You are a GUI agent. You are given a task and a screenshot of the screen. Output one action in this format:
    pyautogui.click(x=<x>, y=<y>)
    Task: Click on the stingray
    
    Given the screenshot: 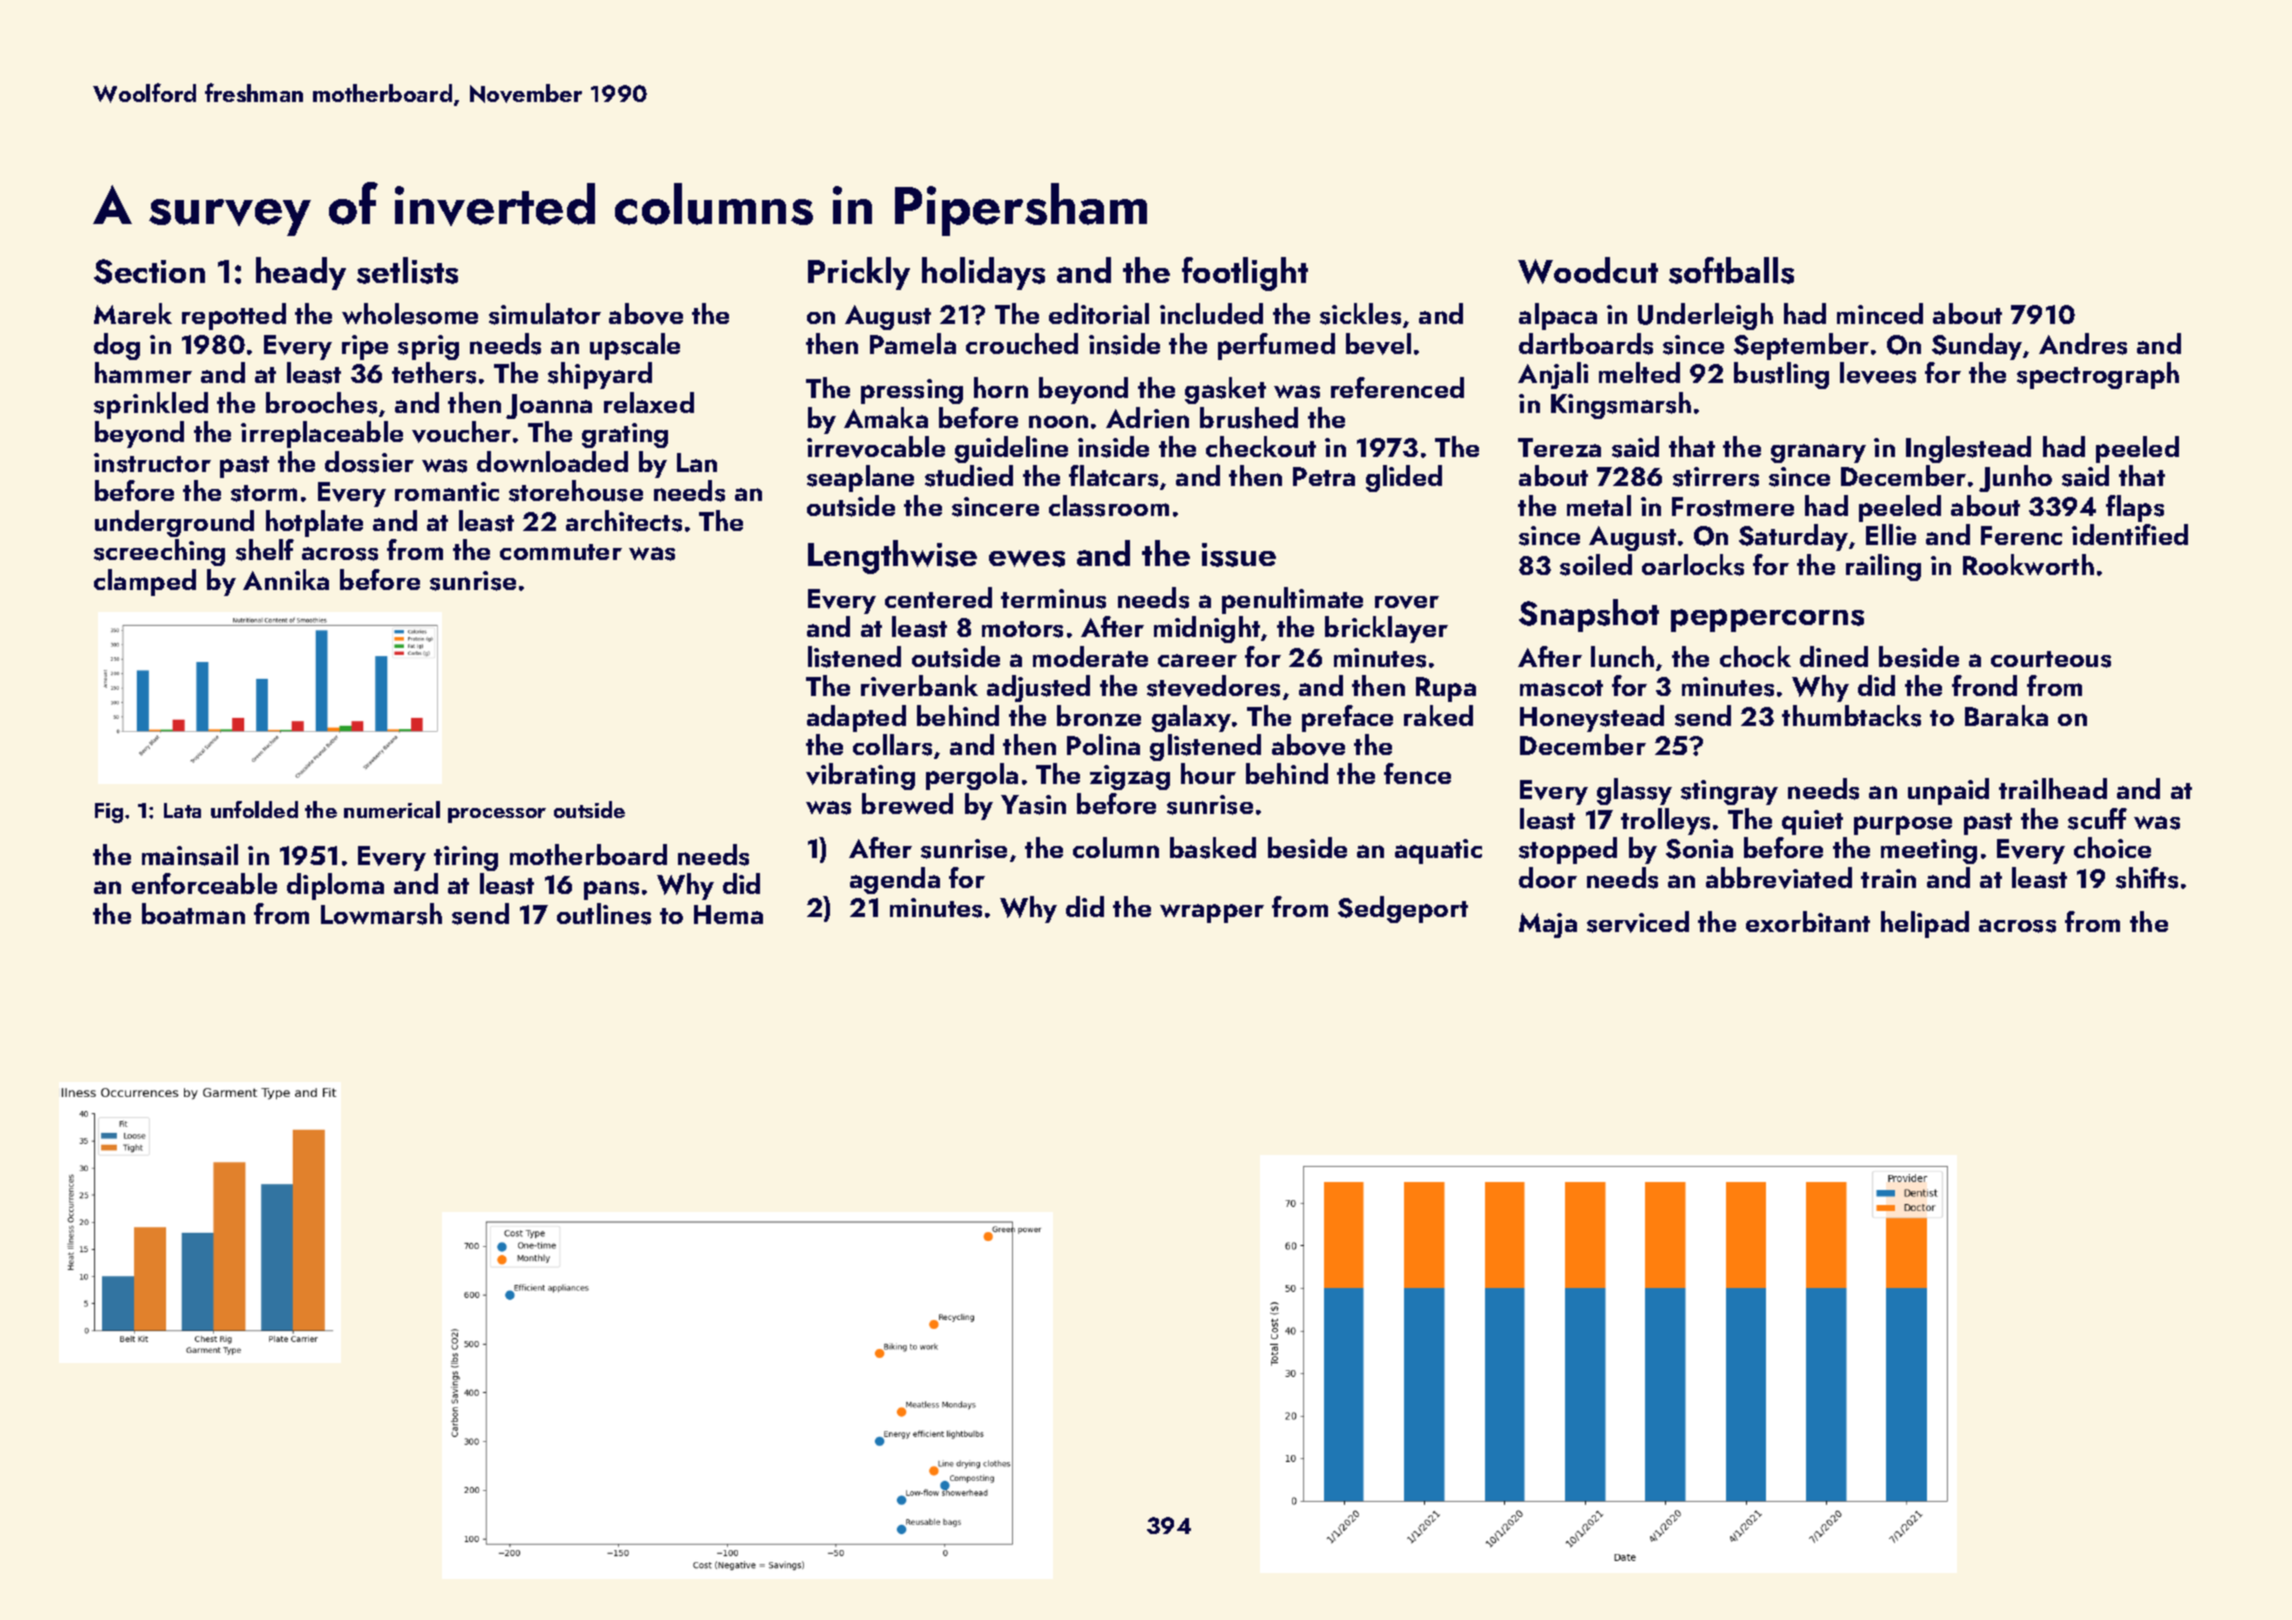 What is the action you would take?
    pyautogui.click(x=1729, y=792)
